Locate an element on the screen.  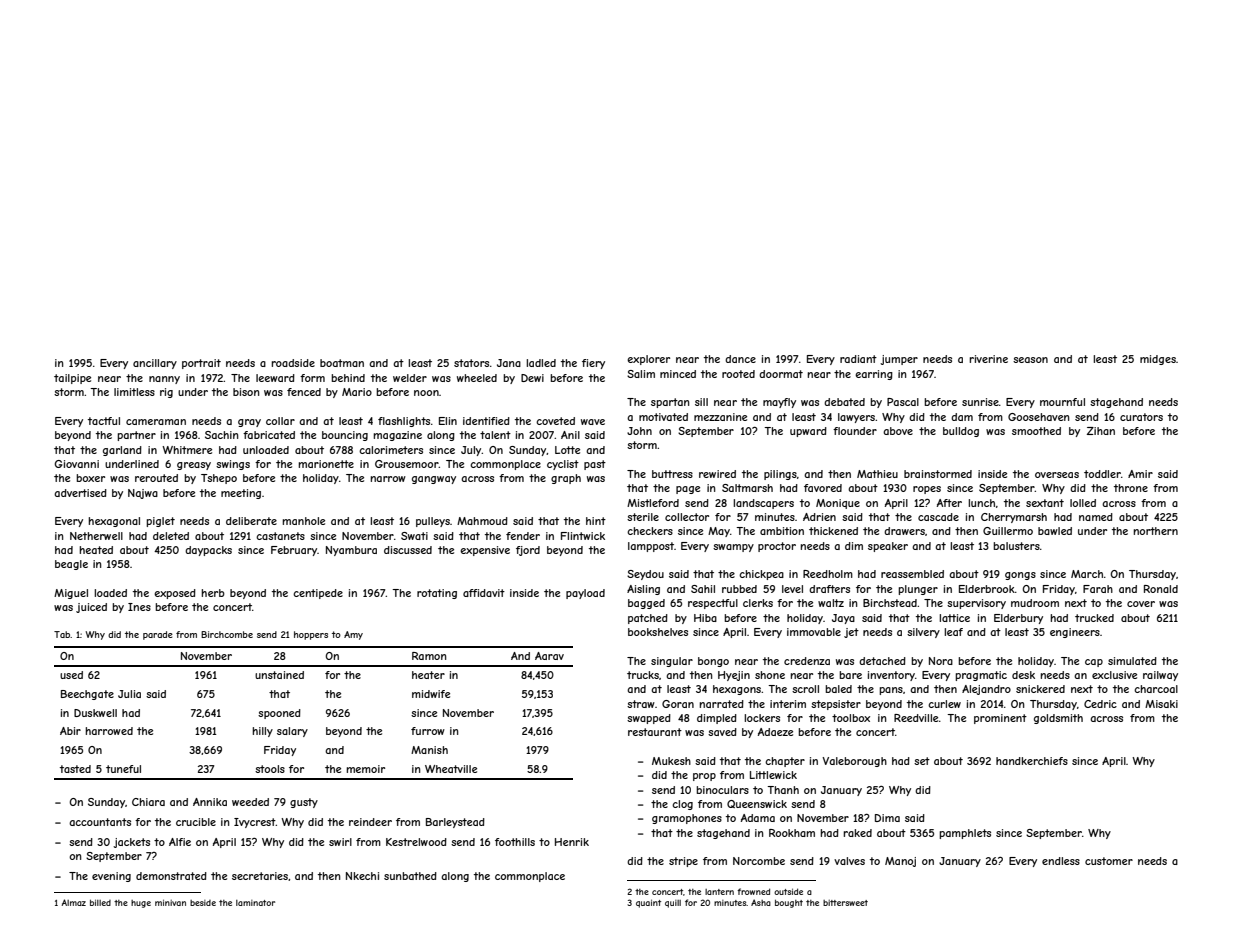
hexagonal is located at coordinates (114, 522).
